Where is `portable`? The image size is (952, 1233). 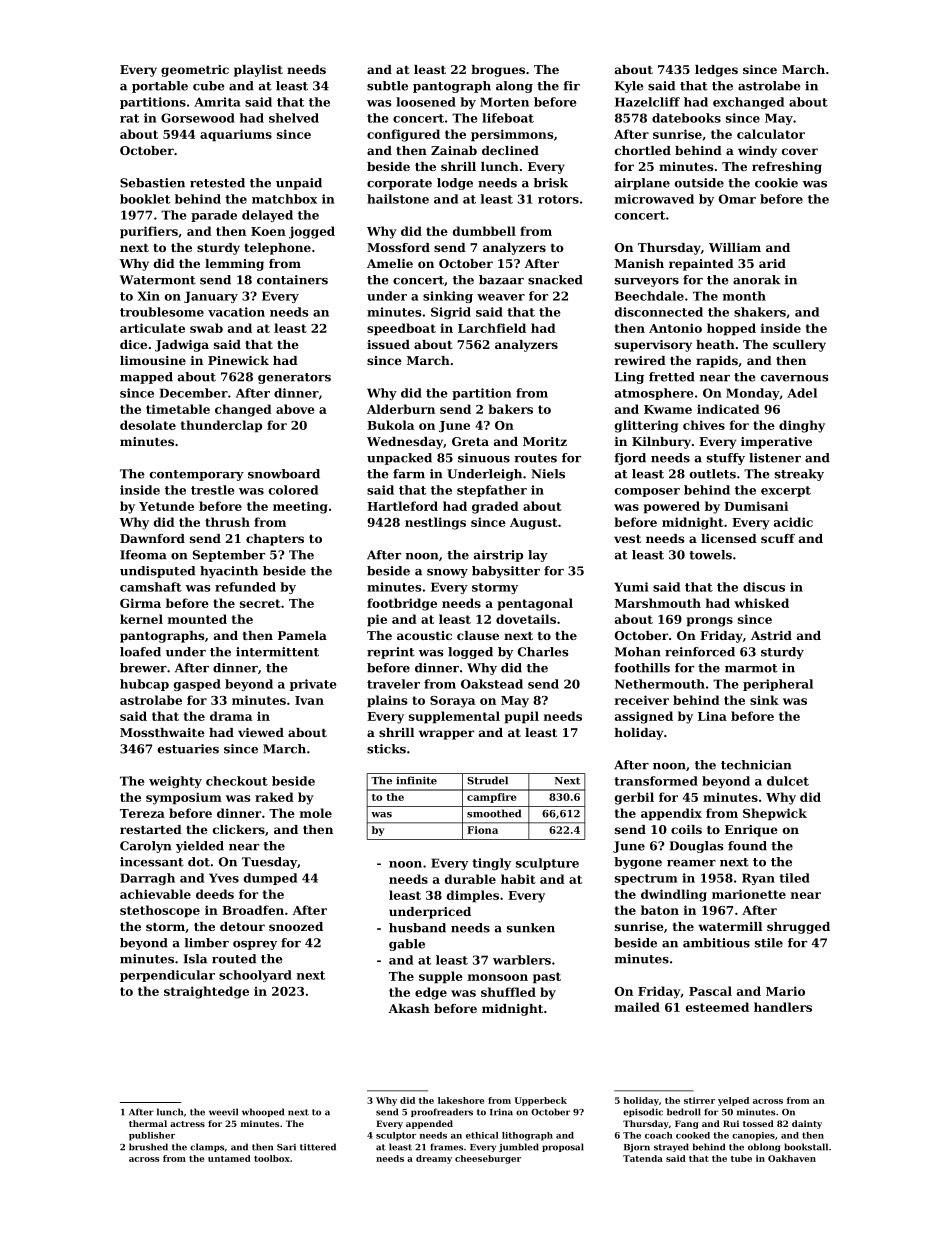 portable is located at coordinates (160, 87).
